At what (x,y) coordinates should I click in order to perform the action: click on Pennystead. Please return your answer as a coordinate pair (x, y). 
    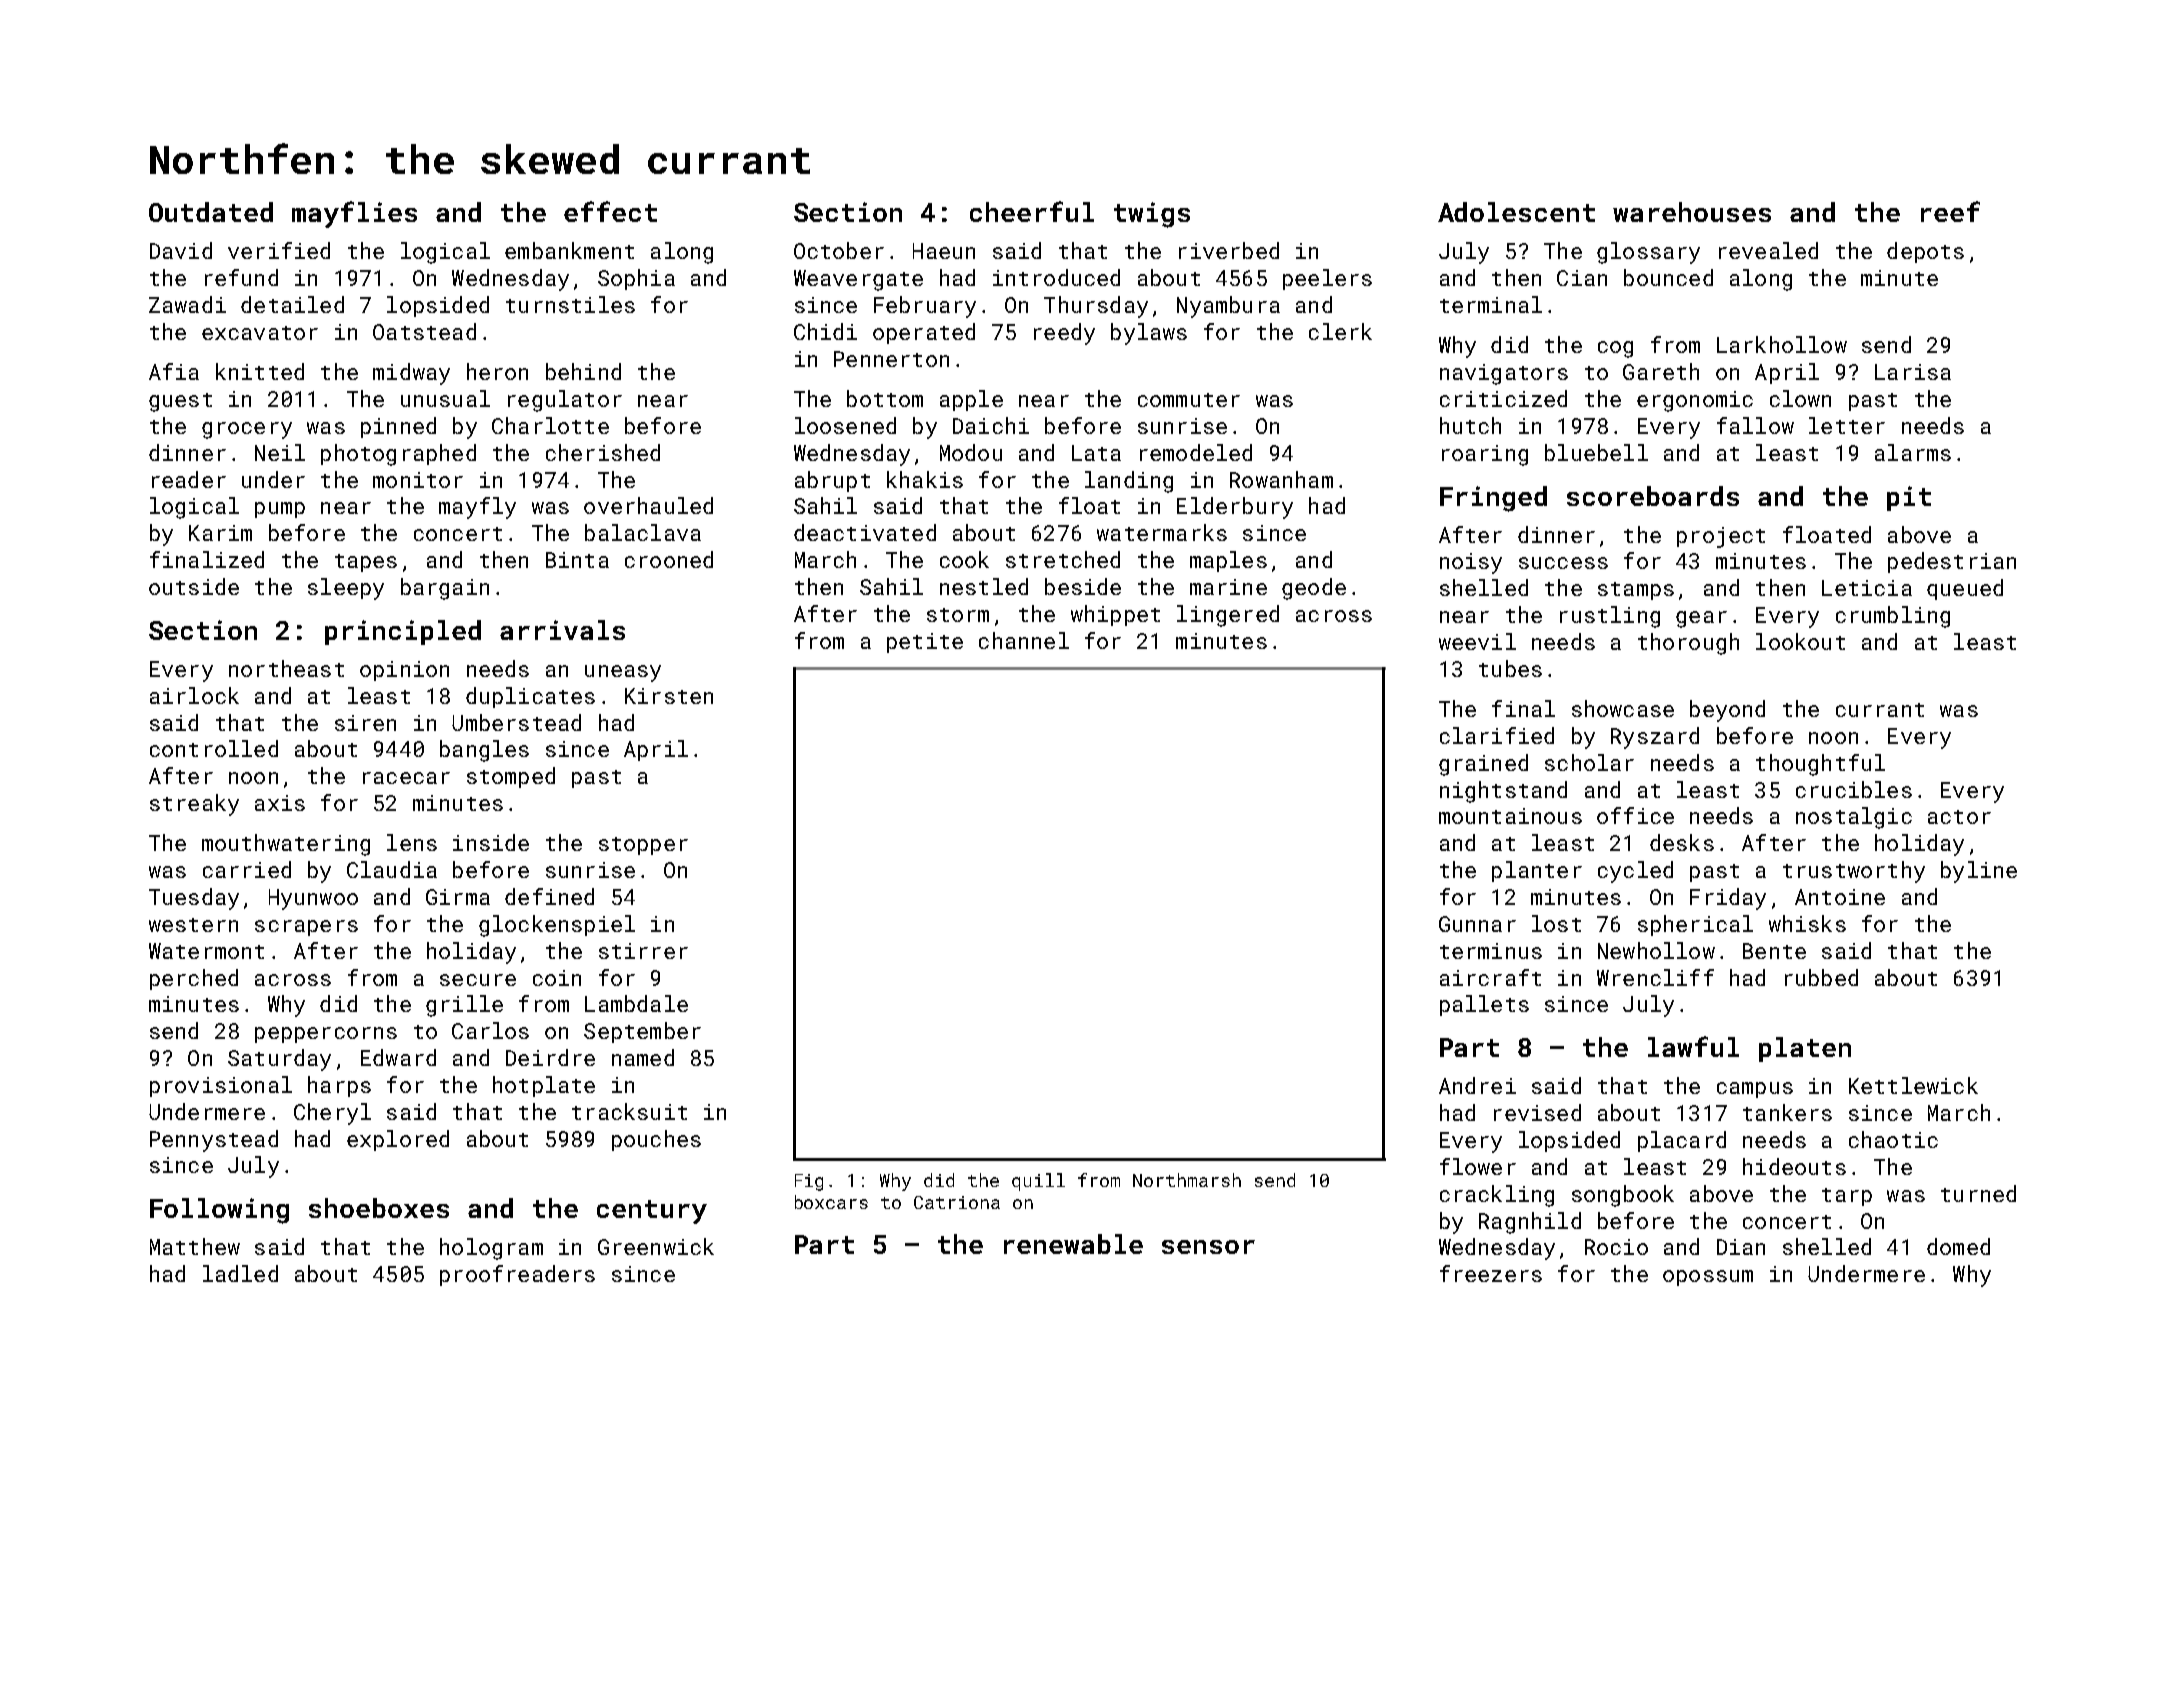
    Looking at the image, I should click on (214, 1141).
